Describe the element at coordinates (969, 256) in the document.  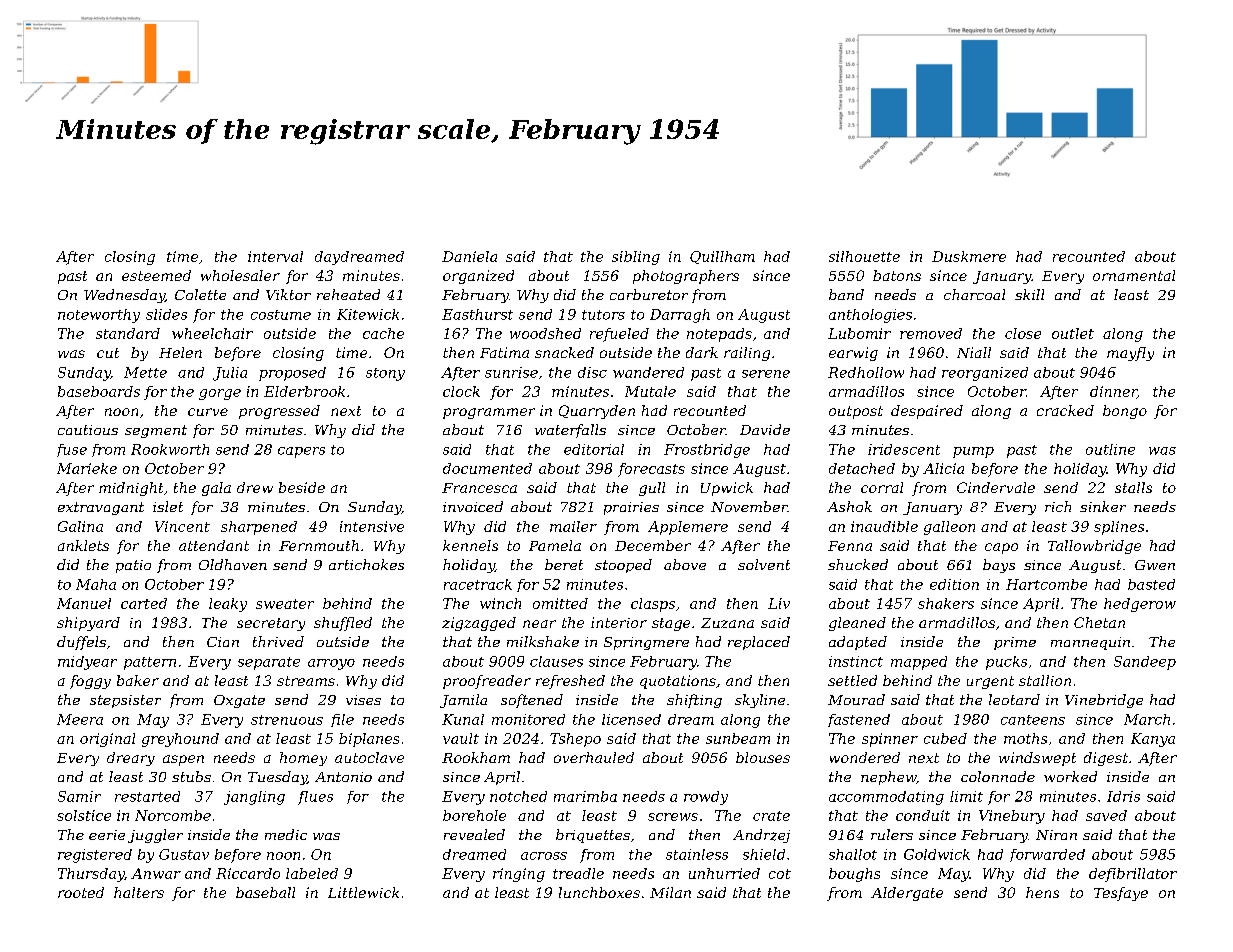
I see `Duskmere` at that location.
